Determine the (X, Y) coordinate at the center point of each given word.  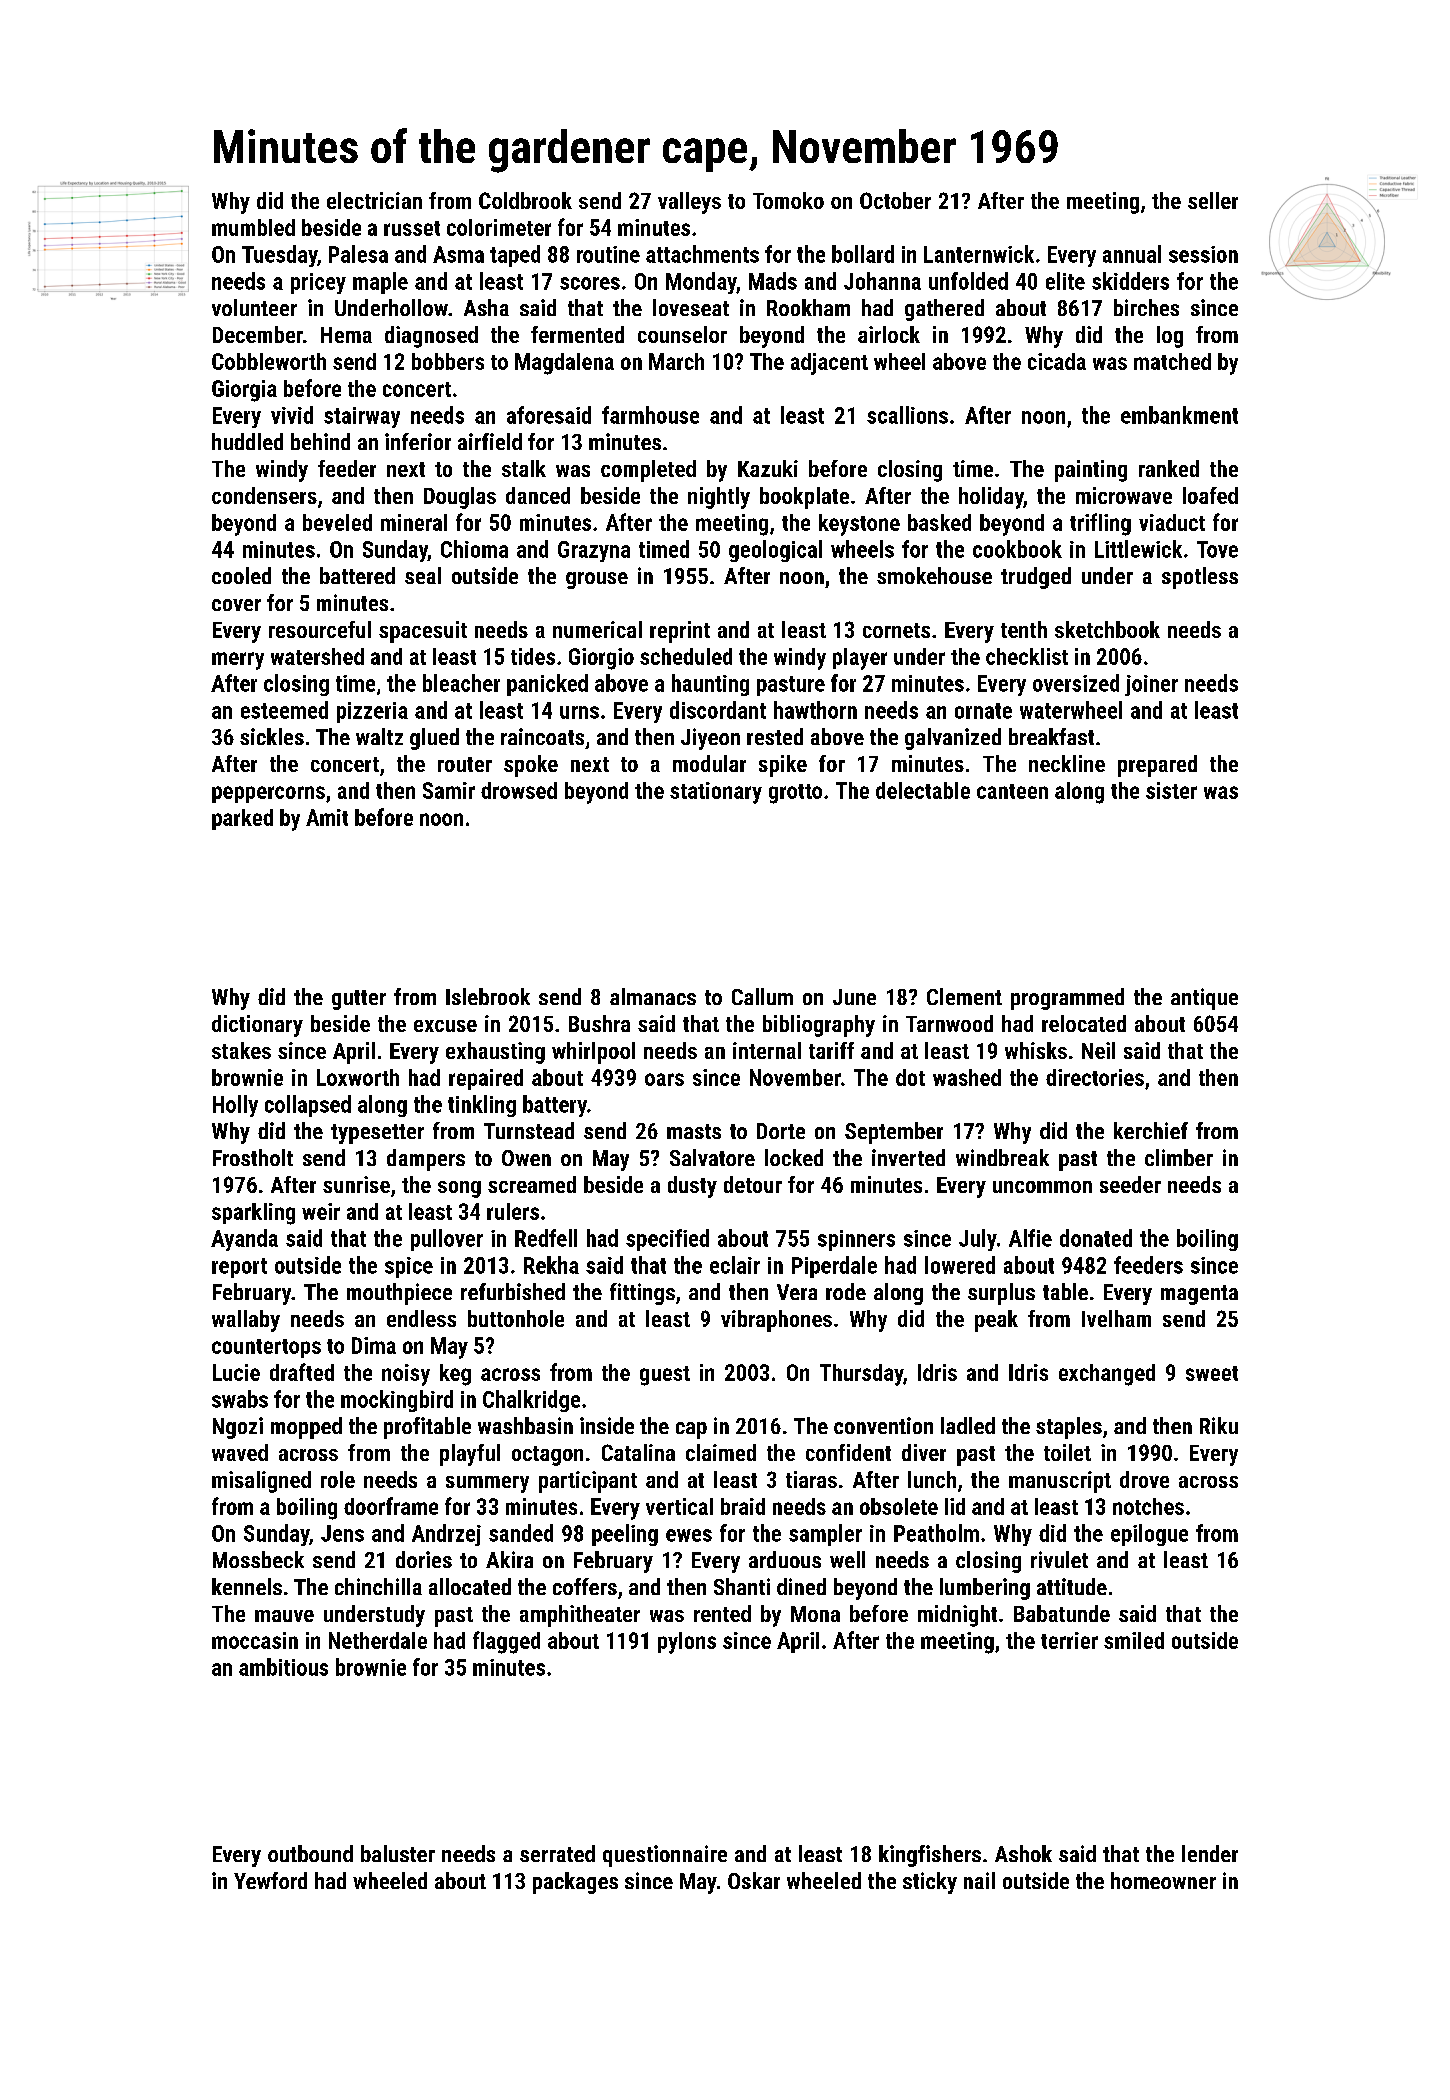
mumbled (253, 227)
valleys (689, 203)
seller (1213, 200)
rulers (513, 1211)
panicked (547, 685)
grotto (795, 794)
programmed (1067, 999)
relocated (1084, 1023)
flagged (506, 1642)
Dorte (781, 1131)
